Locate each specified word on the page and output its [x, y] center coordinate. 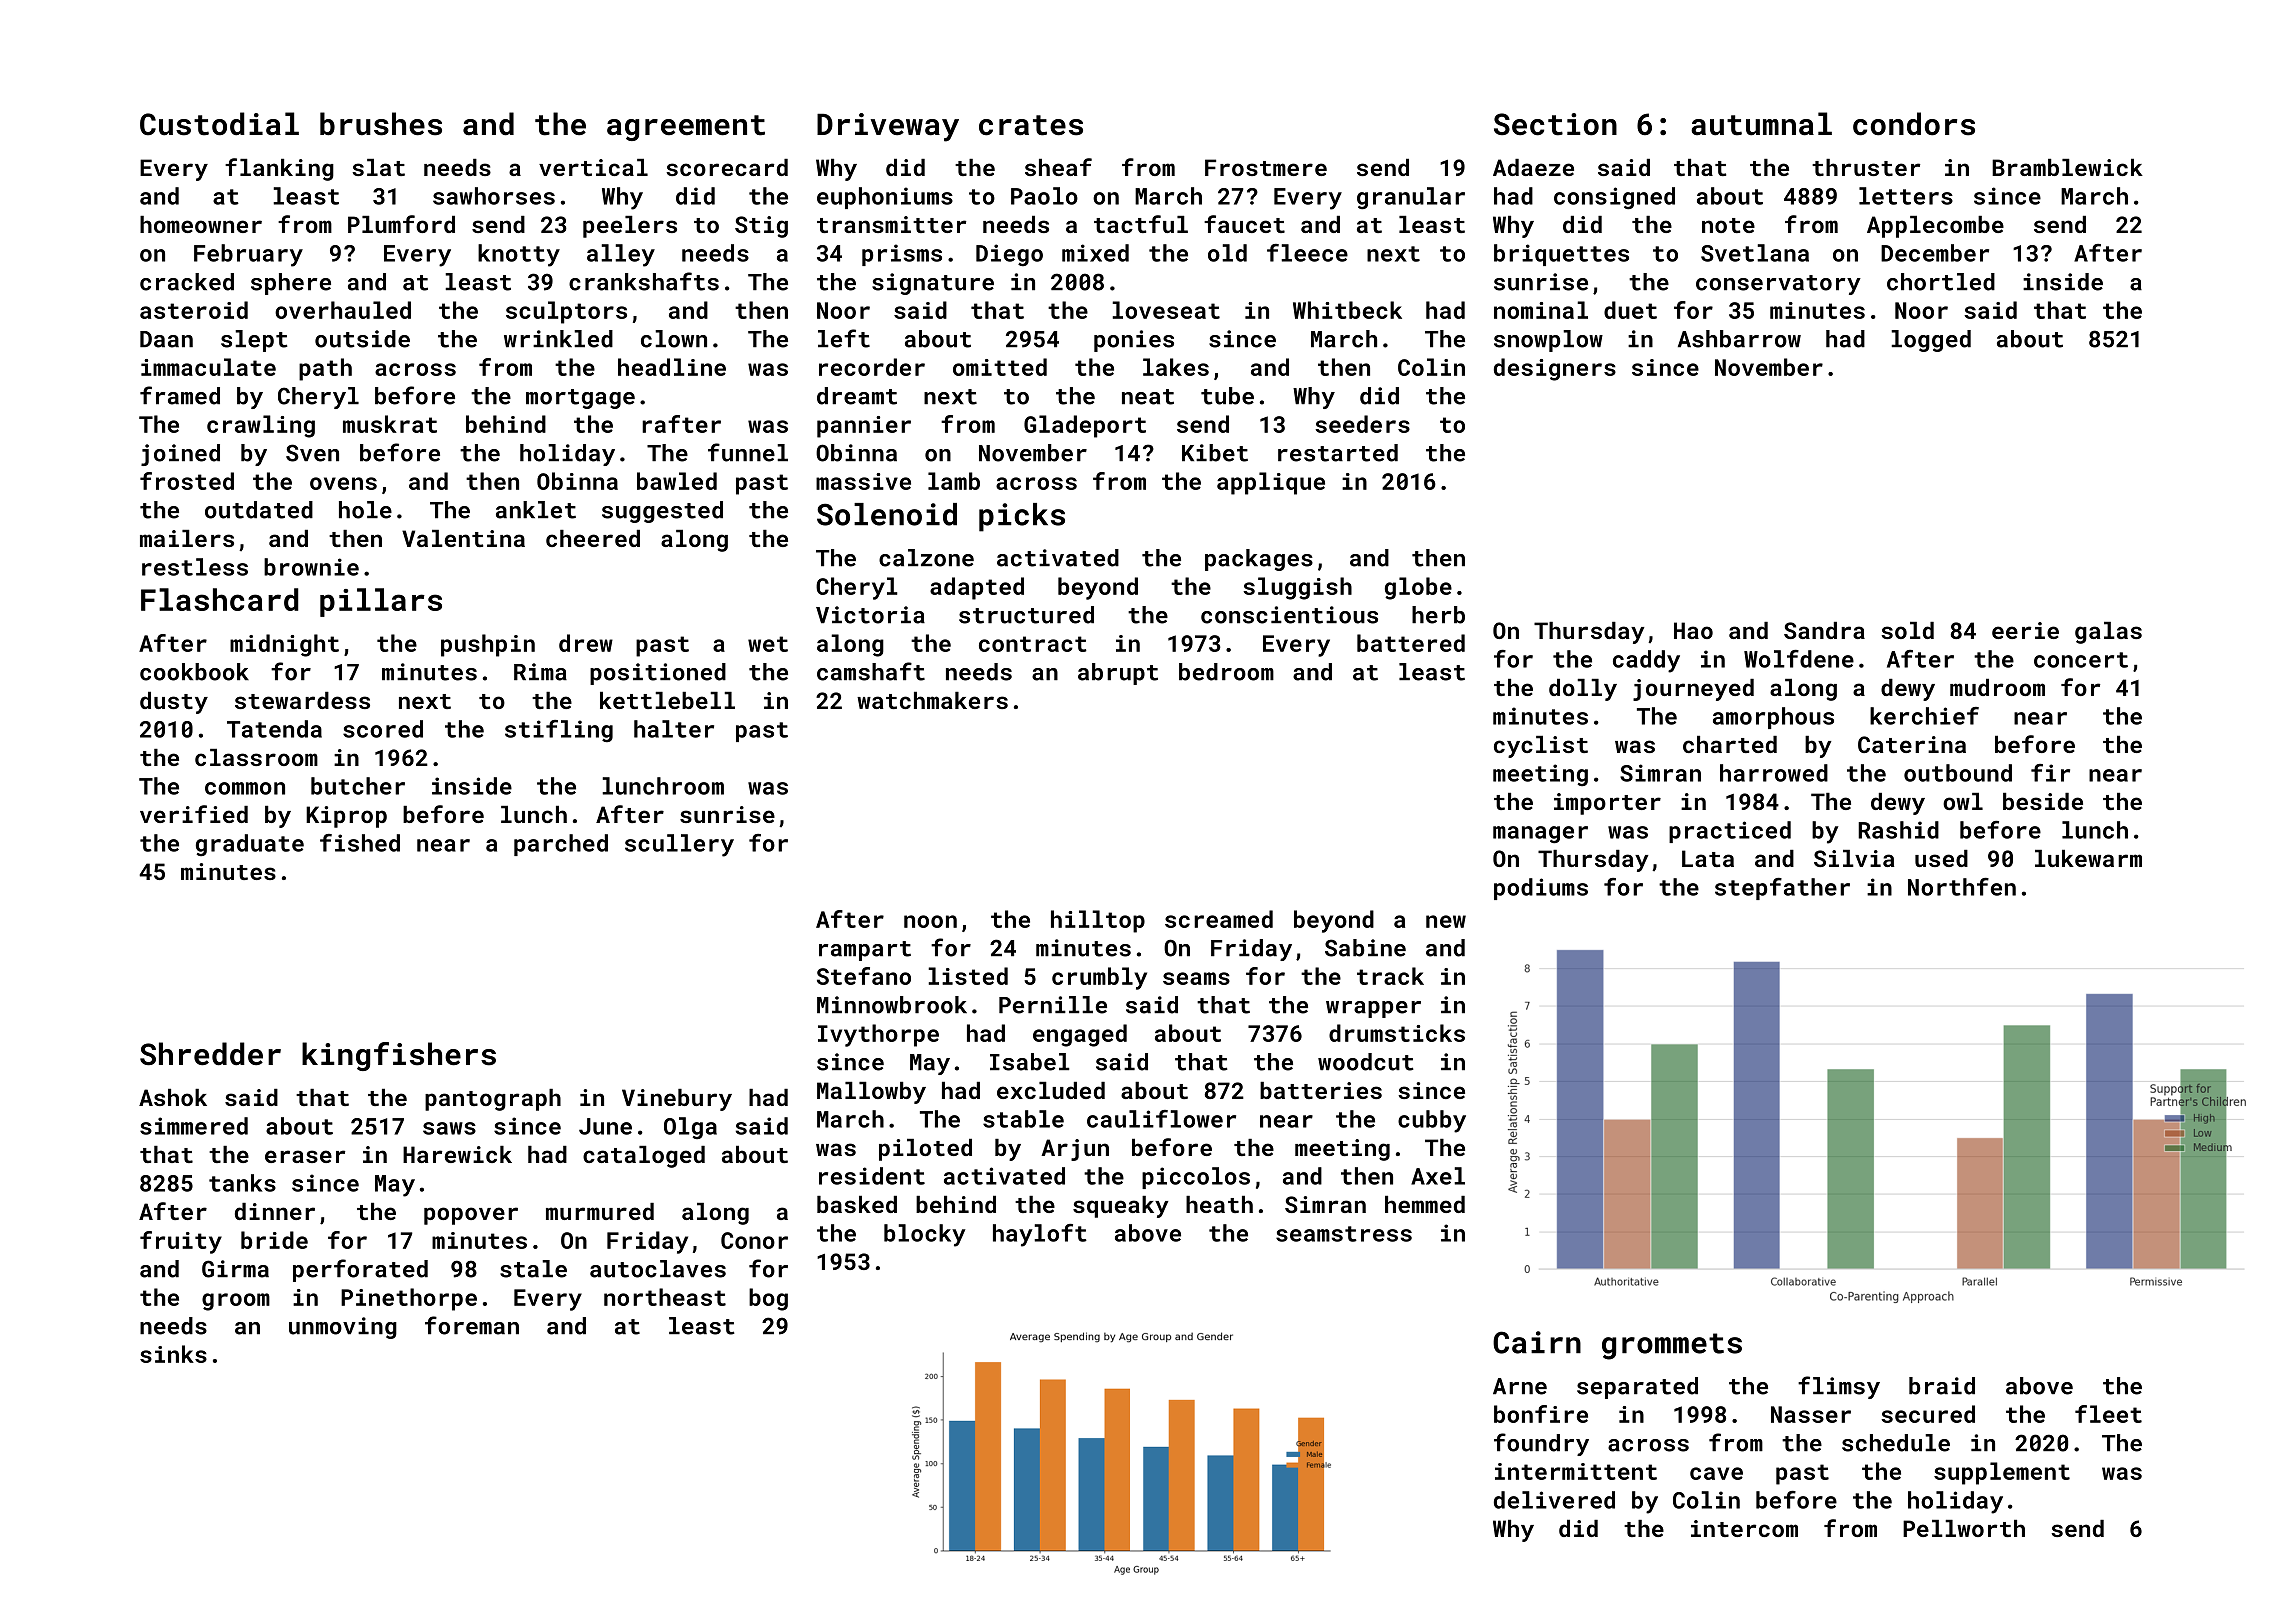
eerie [2025, 630]
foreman [472, 1325]
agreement [686, 128]
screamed [1219, 919]
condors [1914, 124]
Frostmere [1266, 167]
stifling [559, 731]
